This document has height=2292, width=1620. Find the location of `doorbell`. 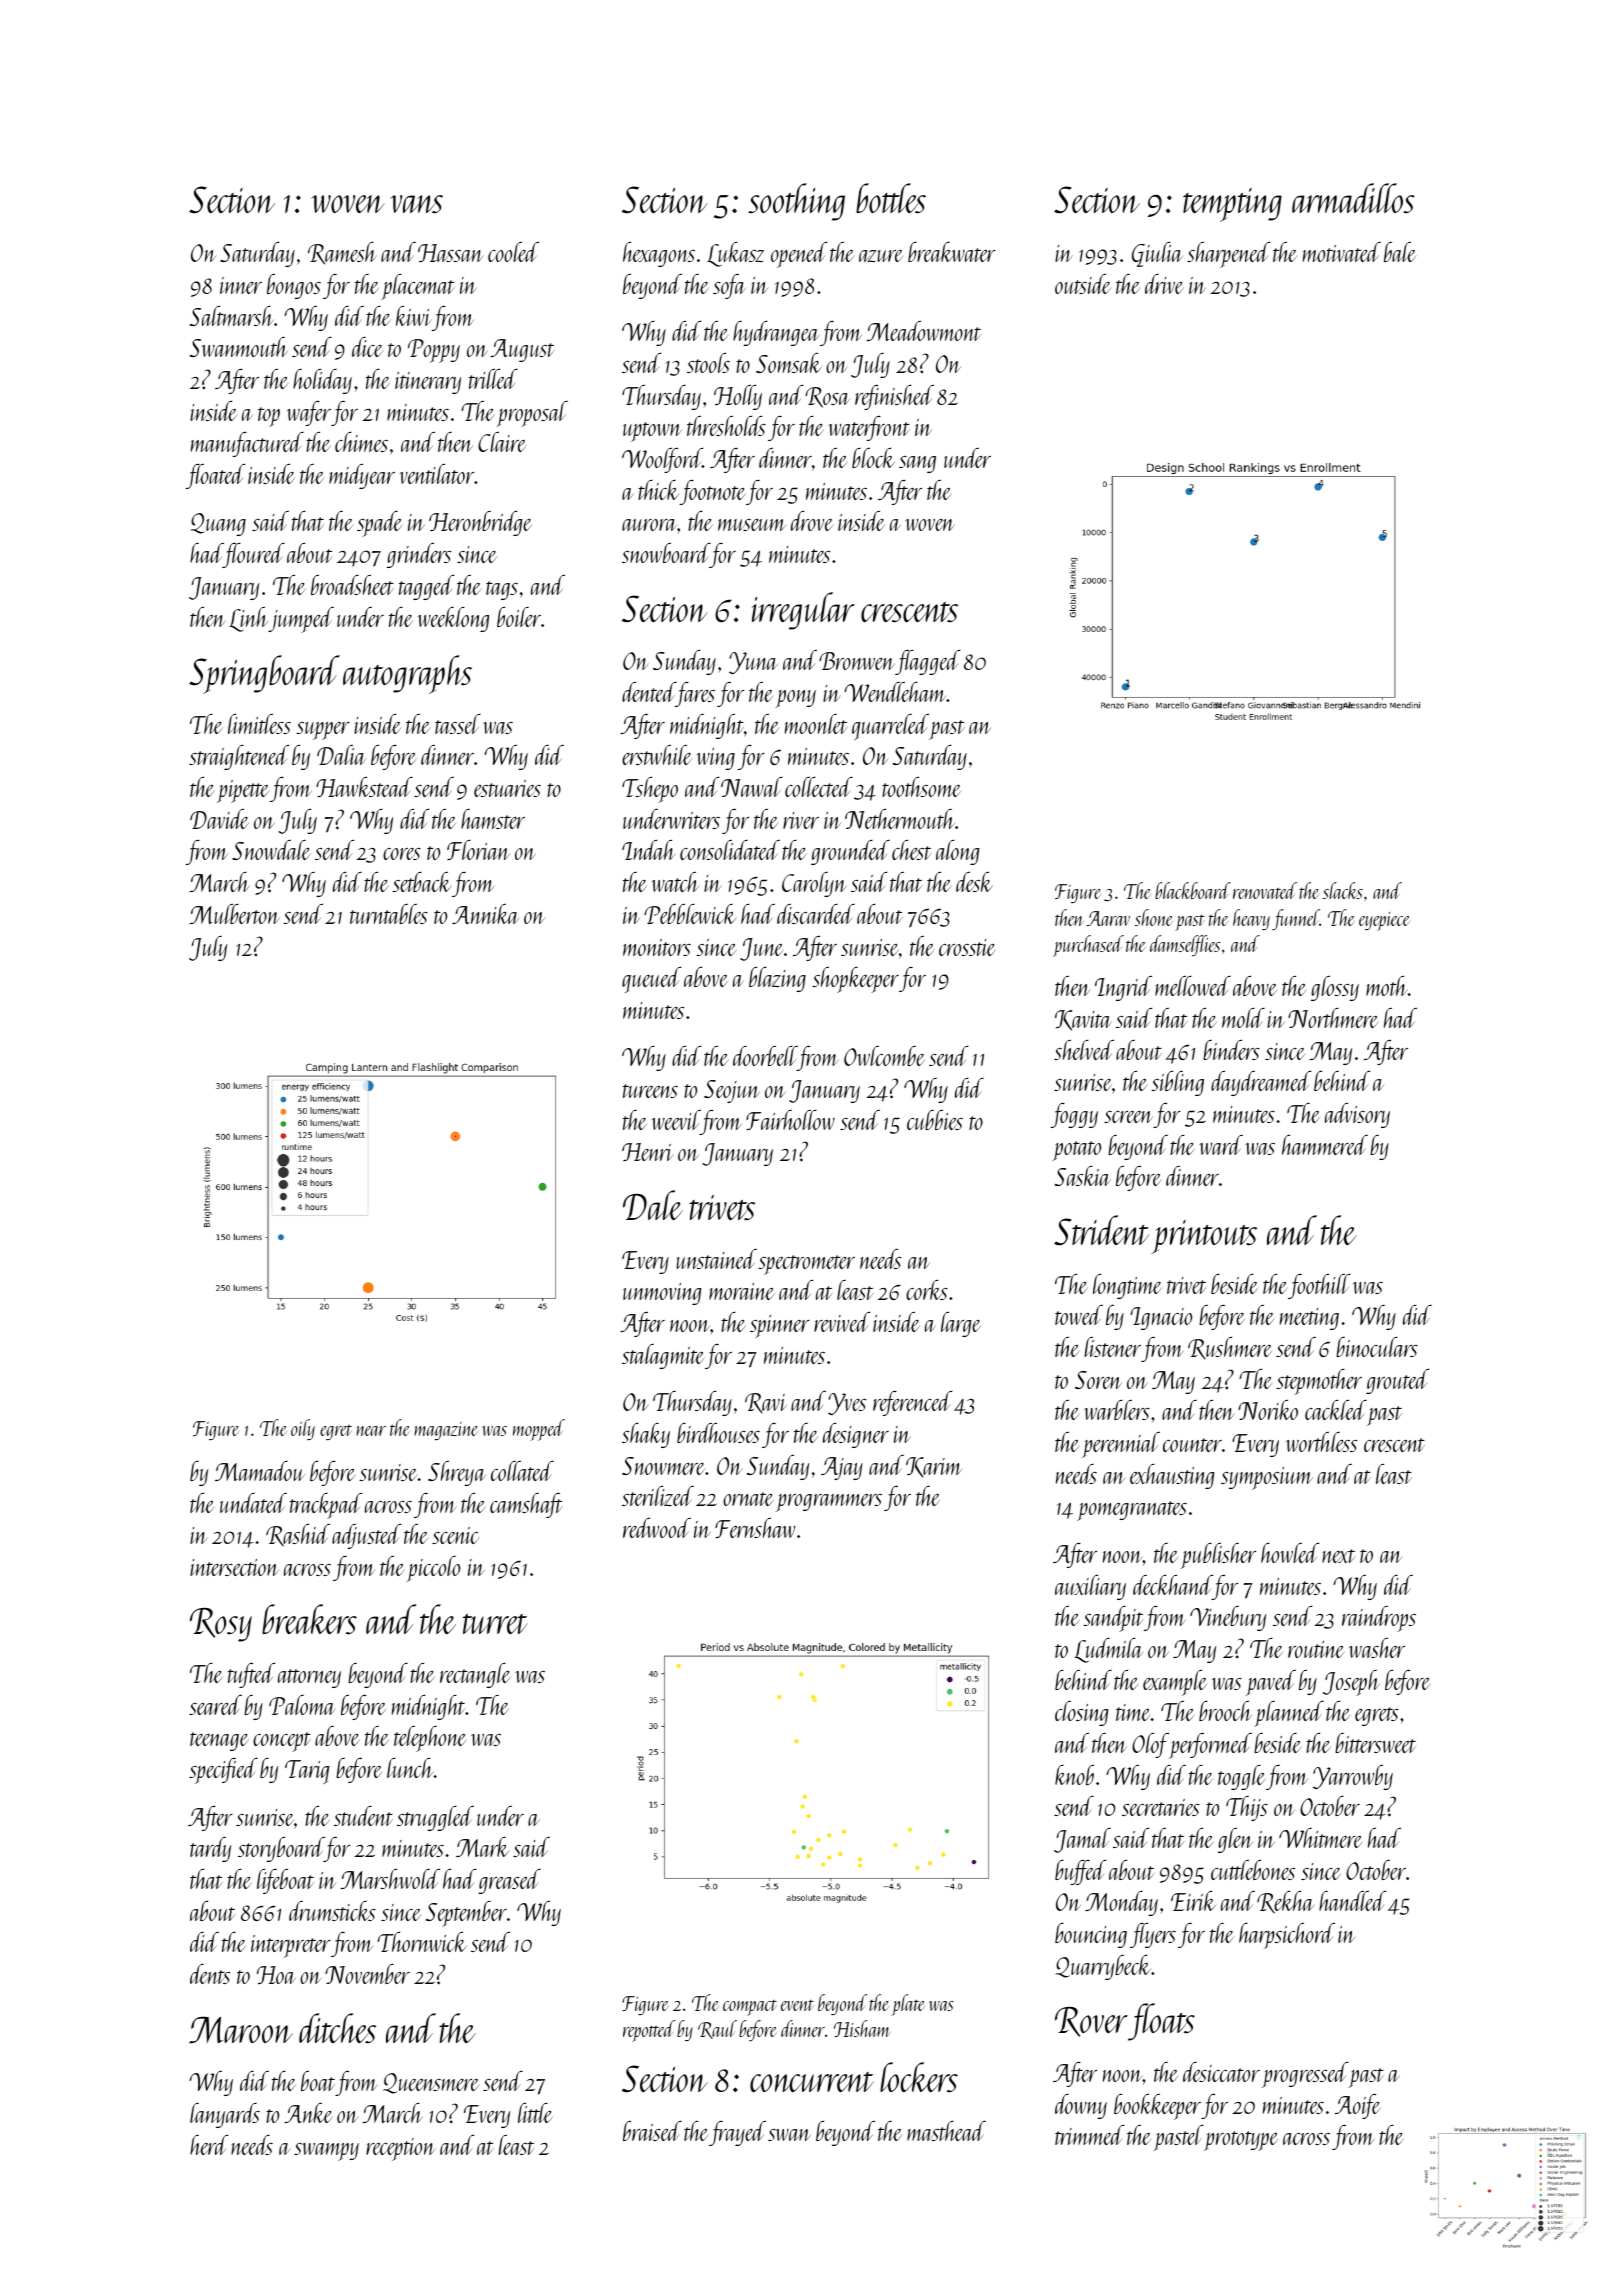

doorbell is located at coordinates (765, 1056).
